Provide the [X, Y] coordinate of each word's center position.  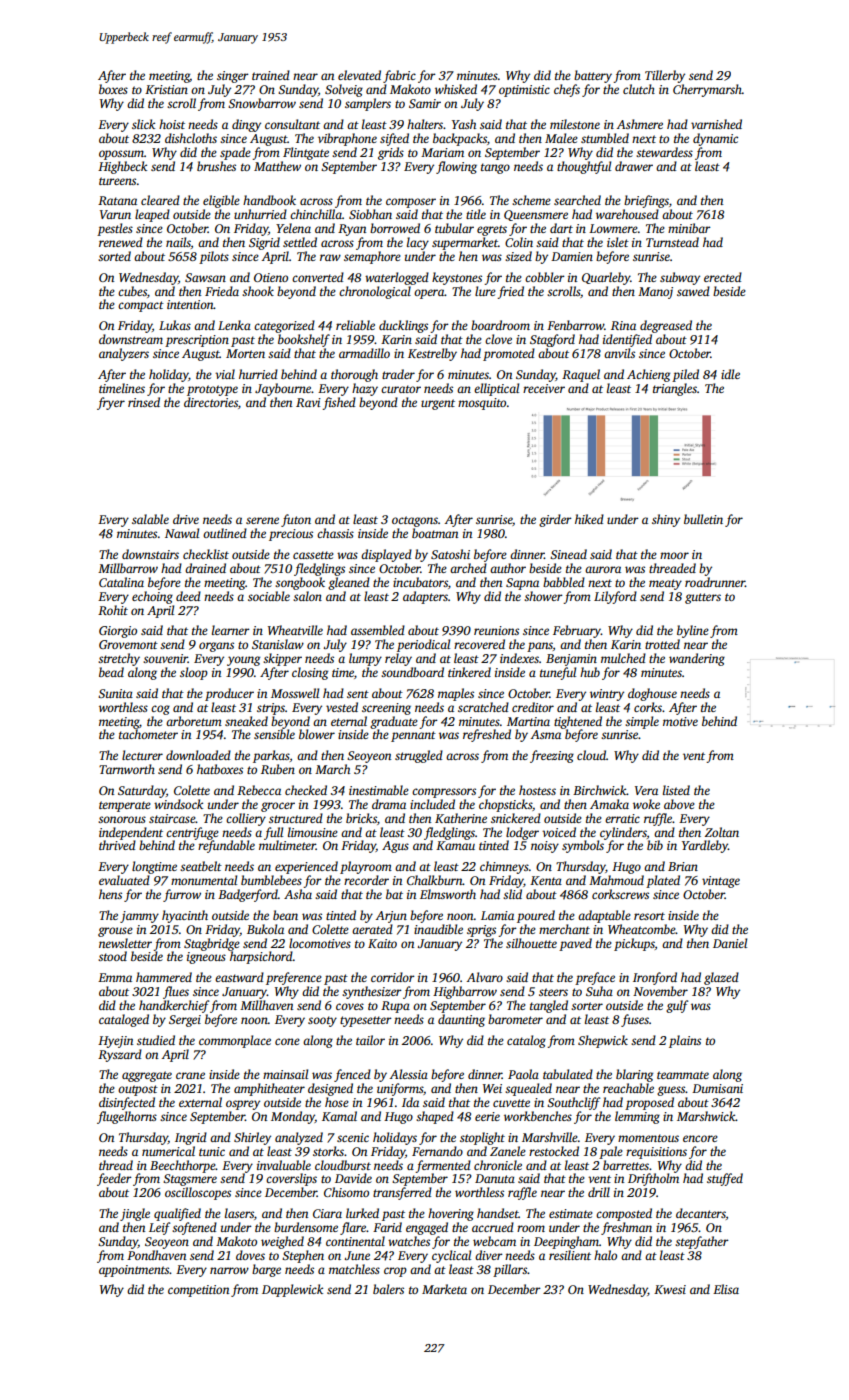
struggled [419, 756]
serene [262, 520]
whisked [456, 89]
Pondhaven [156, 1255]
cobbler [545, 277]
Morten [245, 353]
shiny [666, 520]
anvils [619, 353]
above [679, 804]
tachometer [148, 734]
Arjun [391, 917]
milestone [575, 124]
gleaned [349, 583]
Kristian [166, 89]
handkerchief [174, 1006]
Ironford [655, 978]
